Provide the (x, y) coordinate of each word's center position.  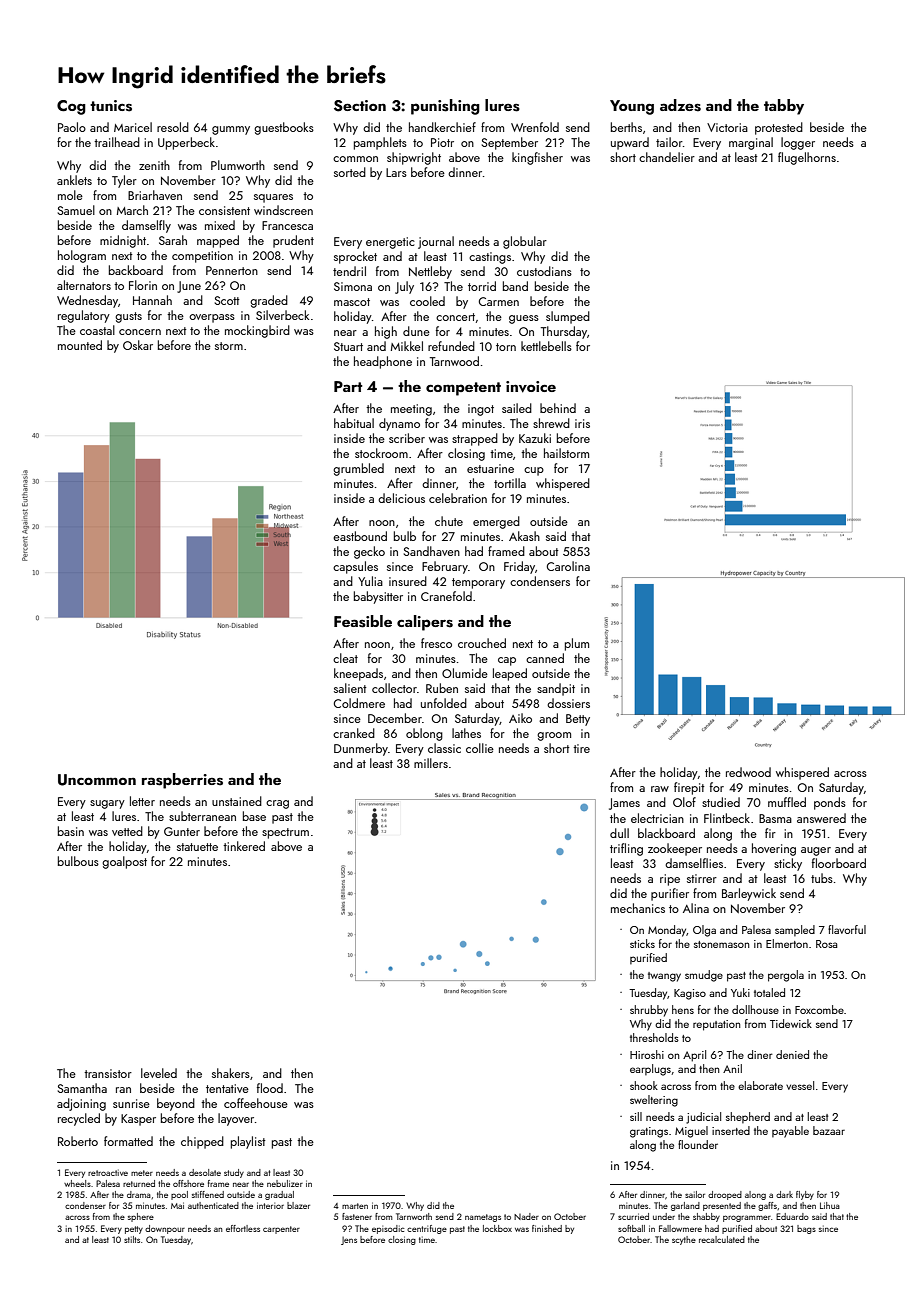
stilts (132, 1239)
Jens (349, 1241)
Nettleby (430, 272)
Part (348, 386)
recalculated (722, 1239)
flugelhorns (807, 158)
